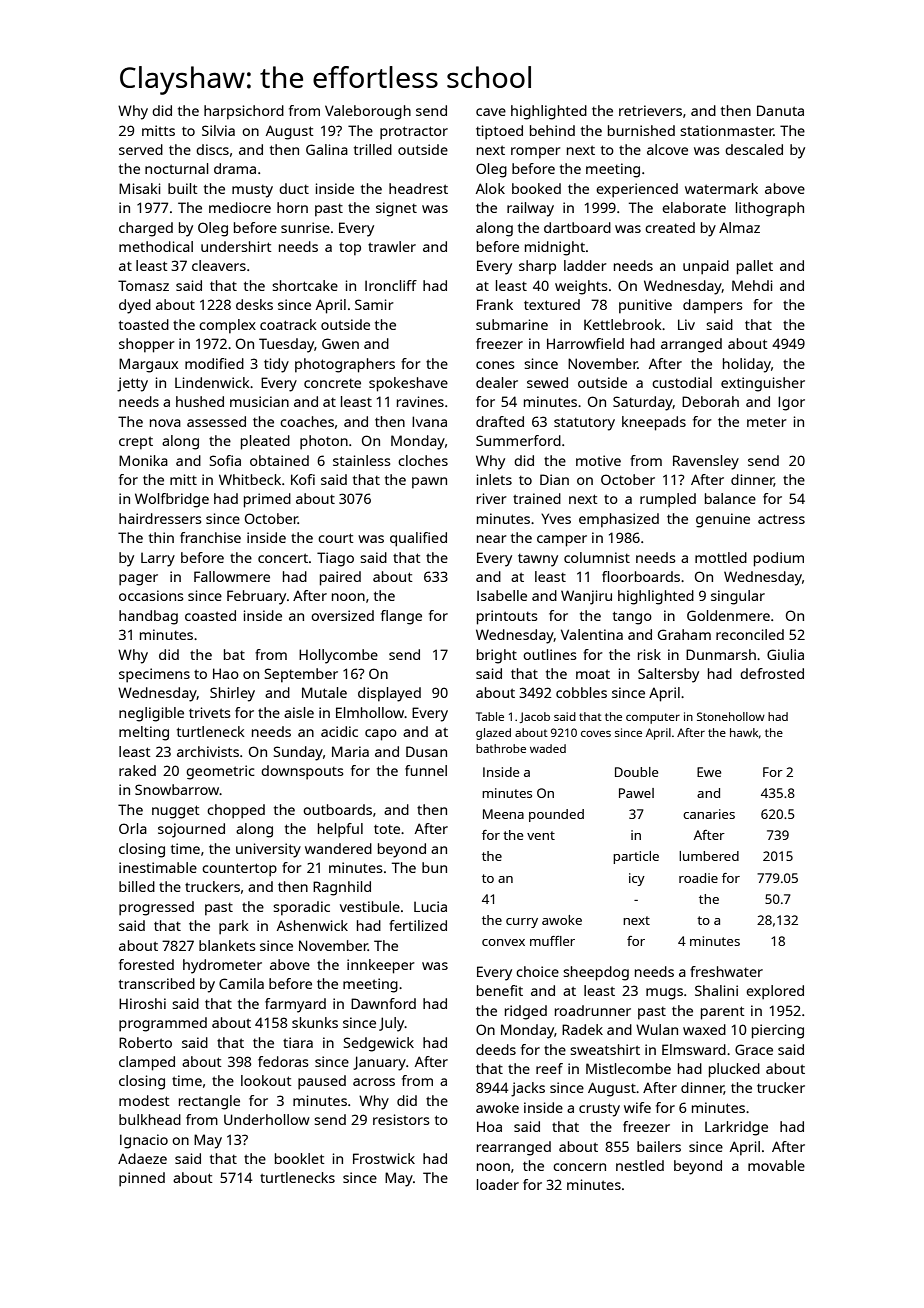  I want to click on convex, so click(503, 942).
